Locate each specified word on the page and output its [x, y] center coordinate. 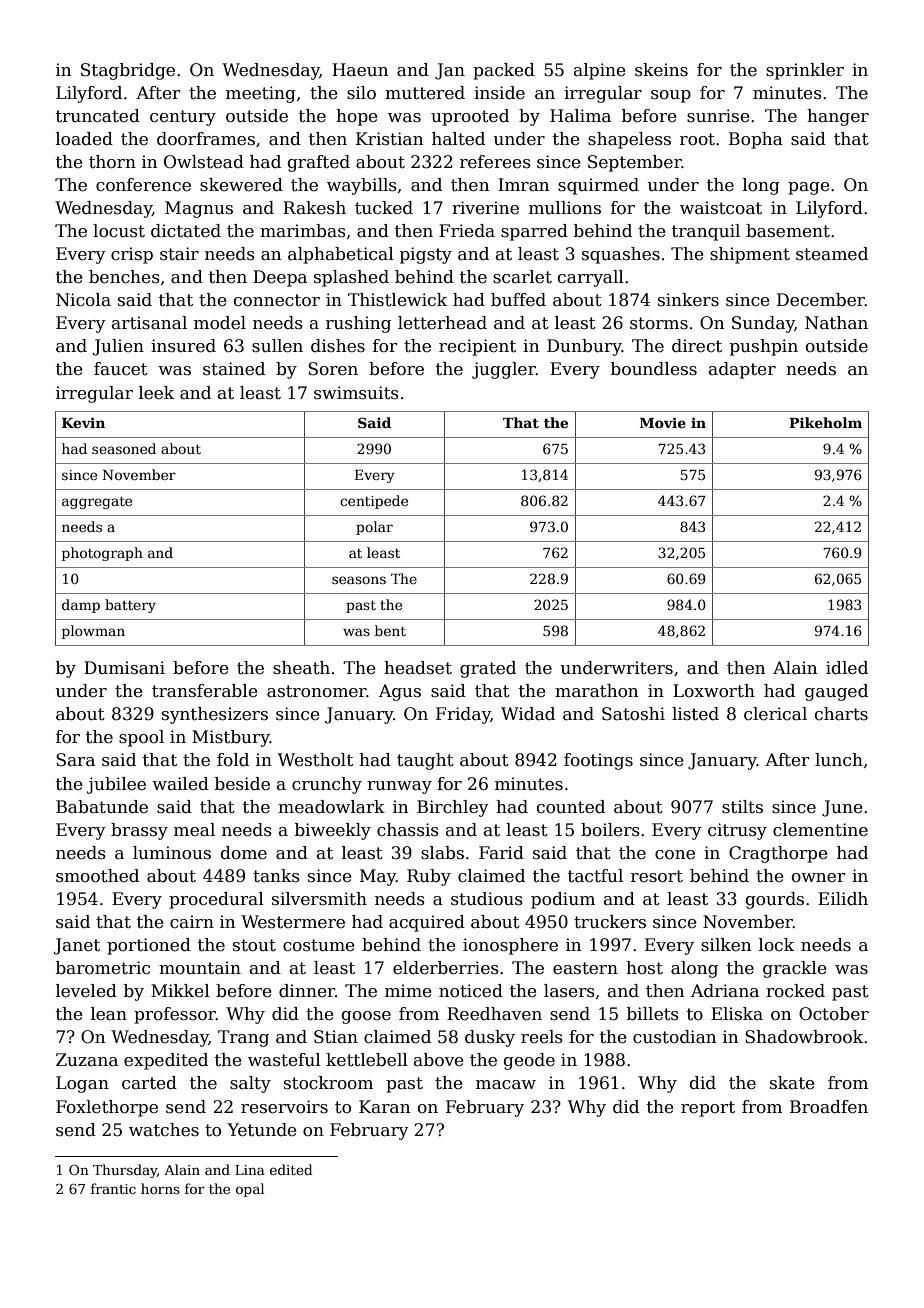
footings [598, 761]
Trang [243, 1038]
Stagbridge [128, 71]
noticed [471, 991]
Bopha [756, 140]
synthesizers [215, 715]
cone [675, 855]
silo [361, 93]
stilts [742, 807]
